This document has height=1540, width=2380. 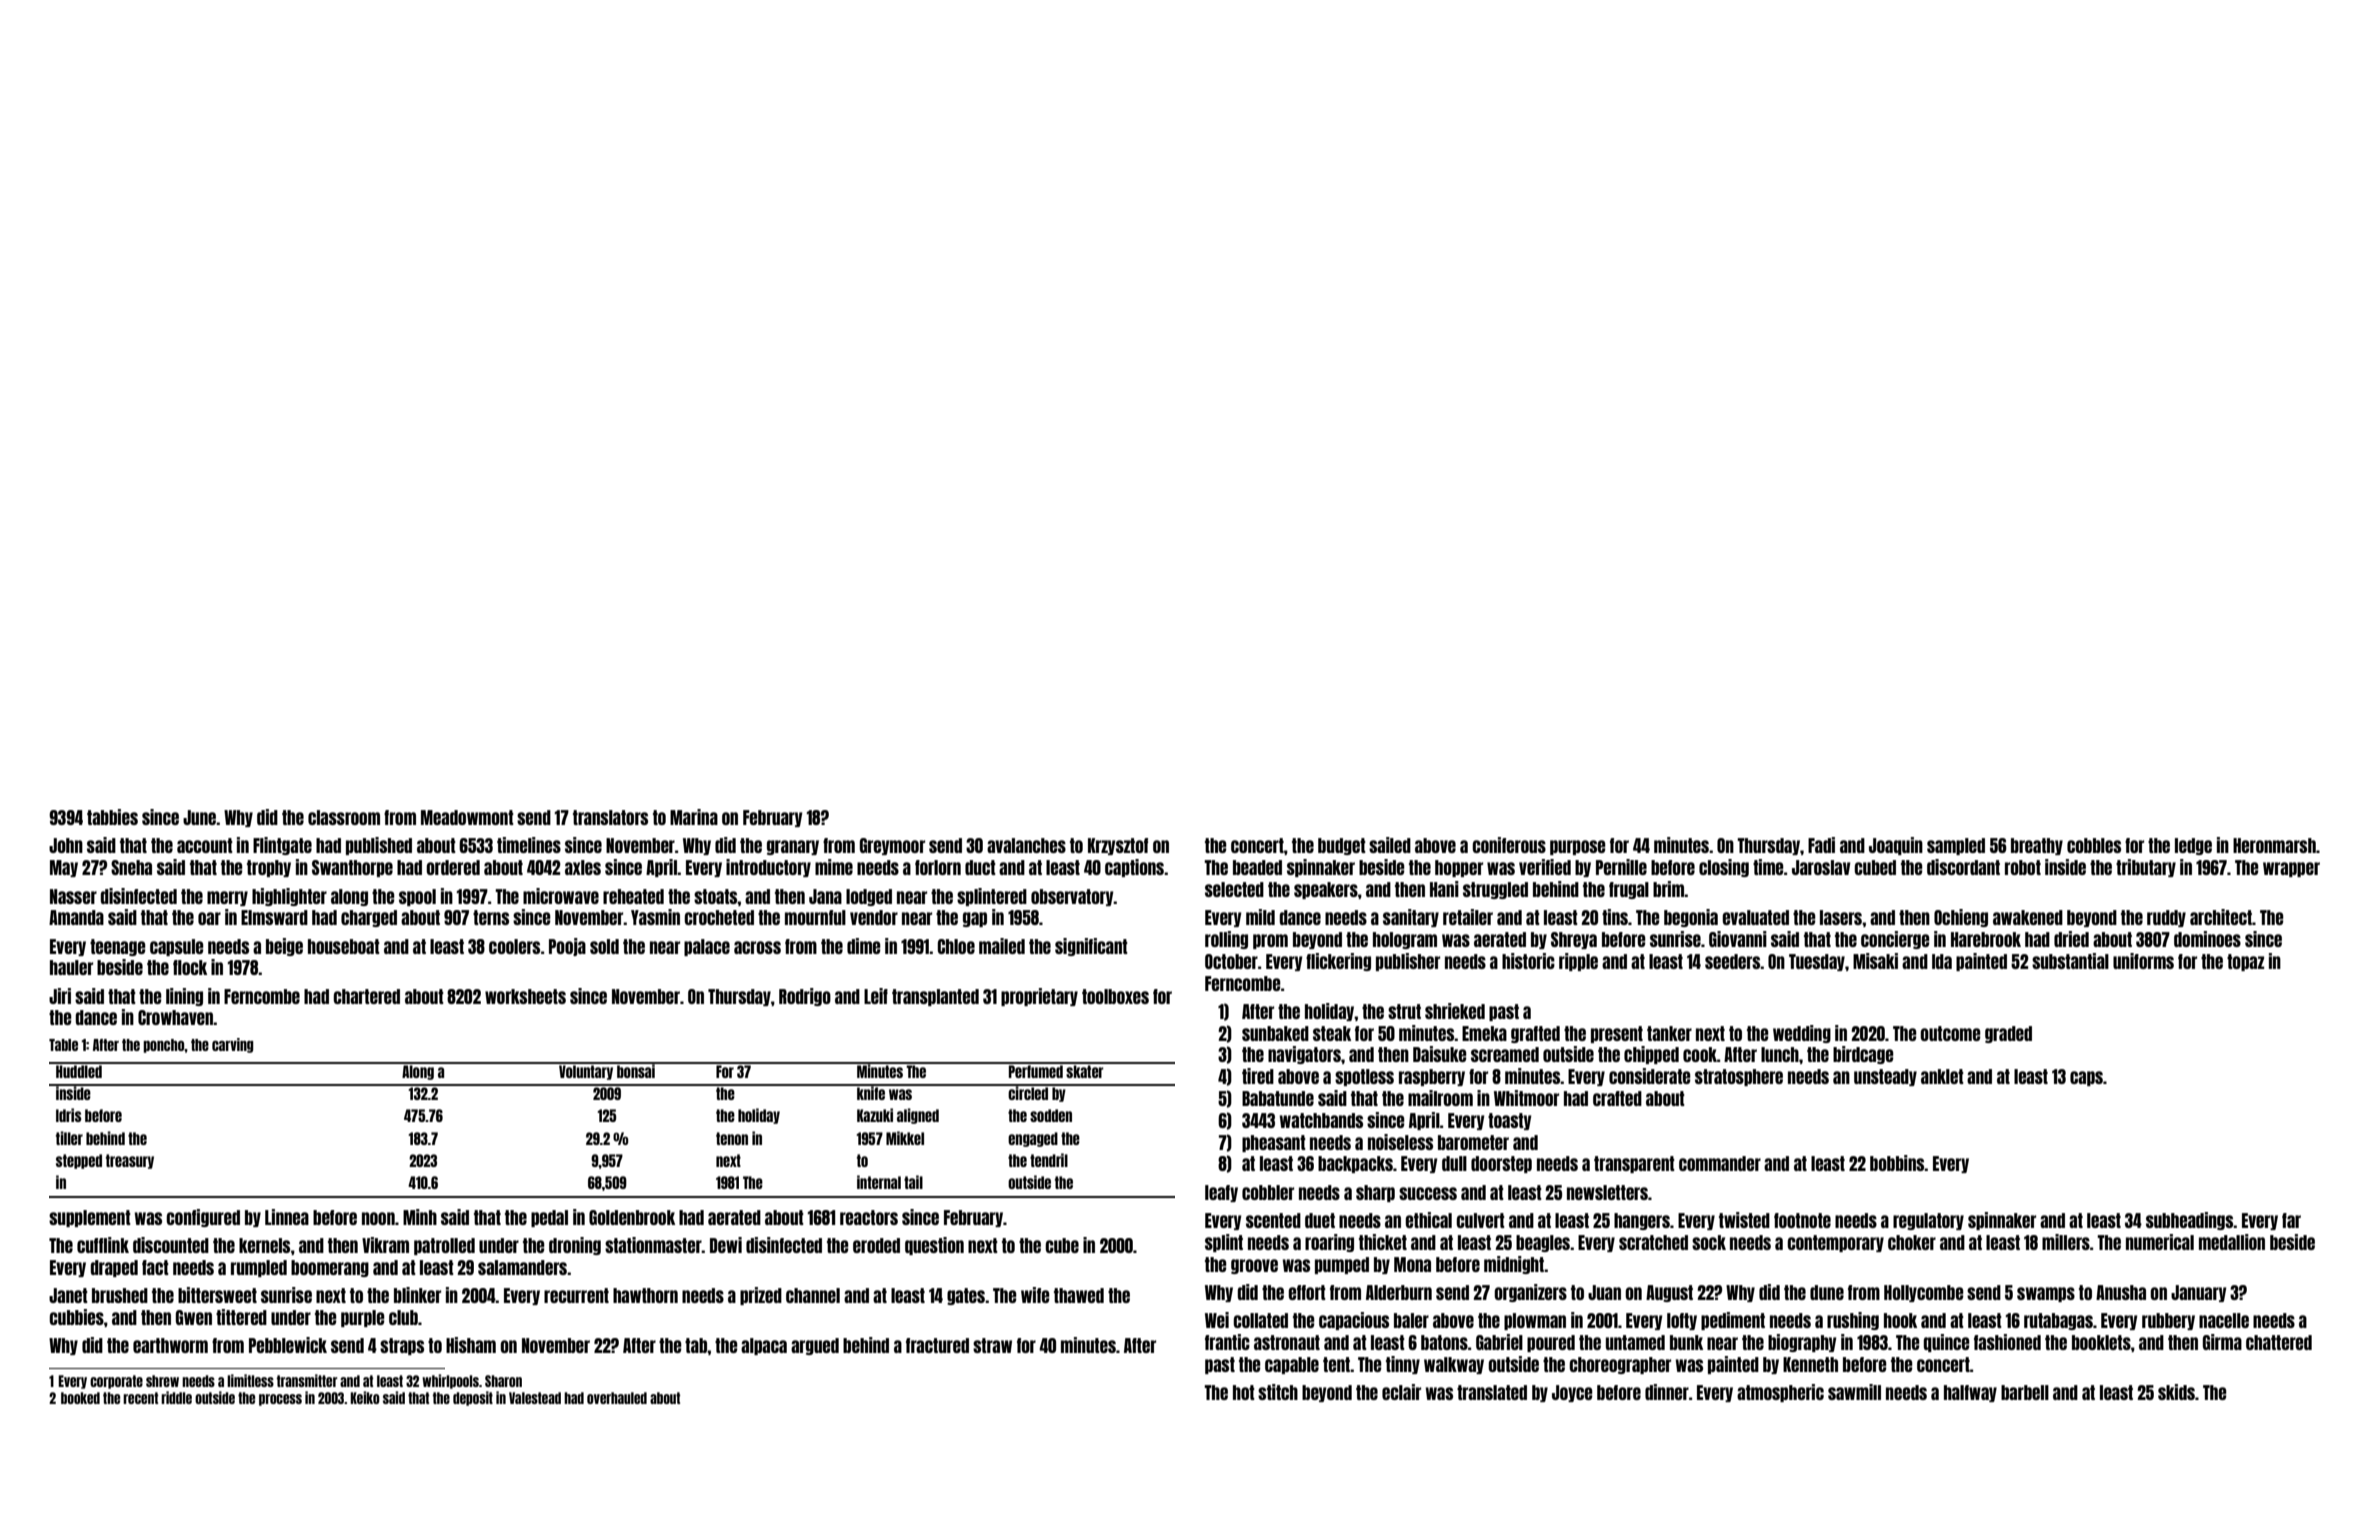 I want to click on classroom, so click(x=344, y=817).
